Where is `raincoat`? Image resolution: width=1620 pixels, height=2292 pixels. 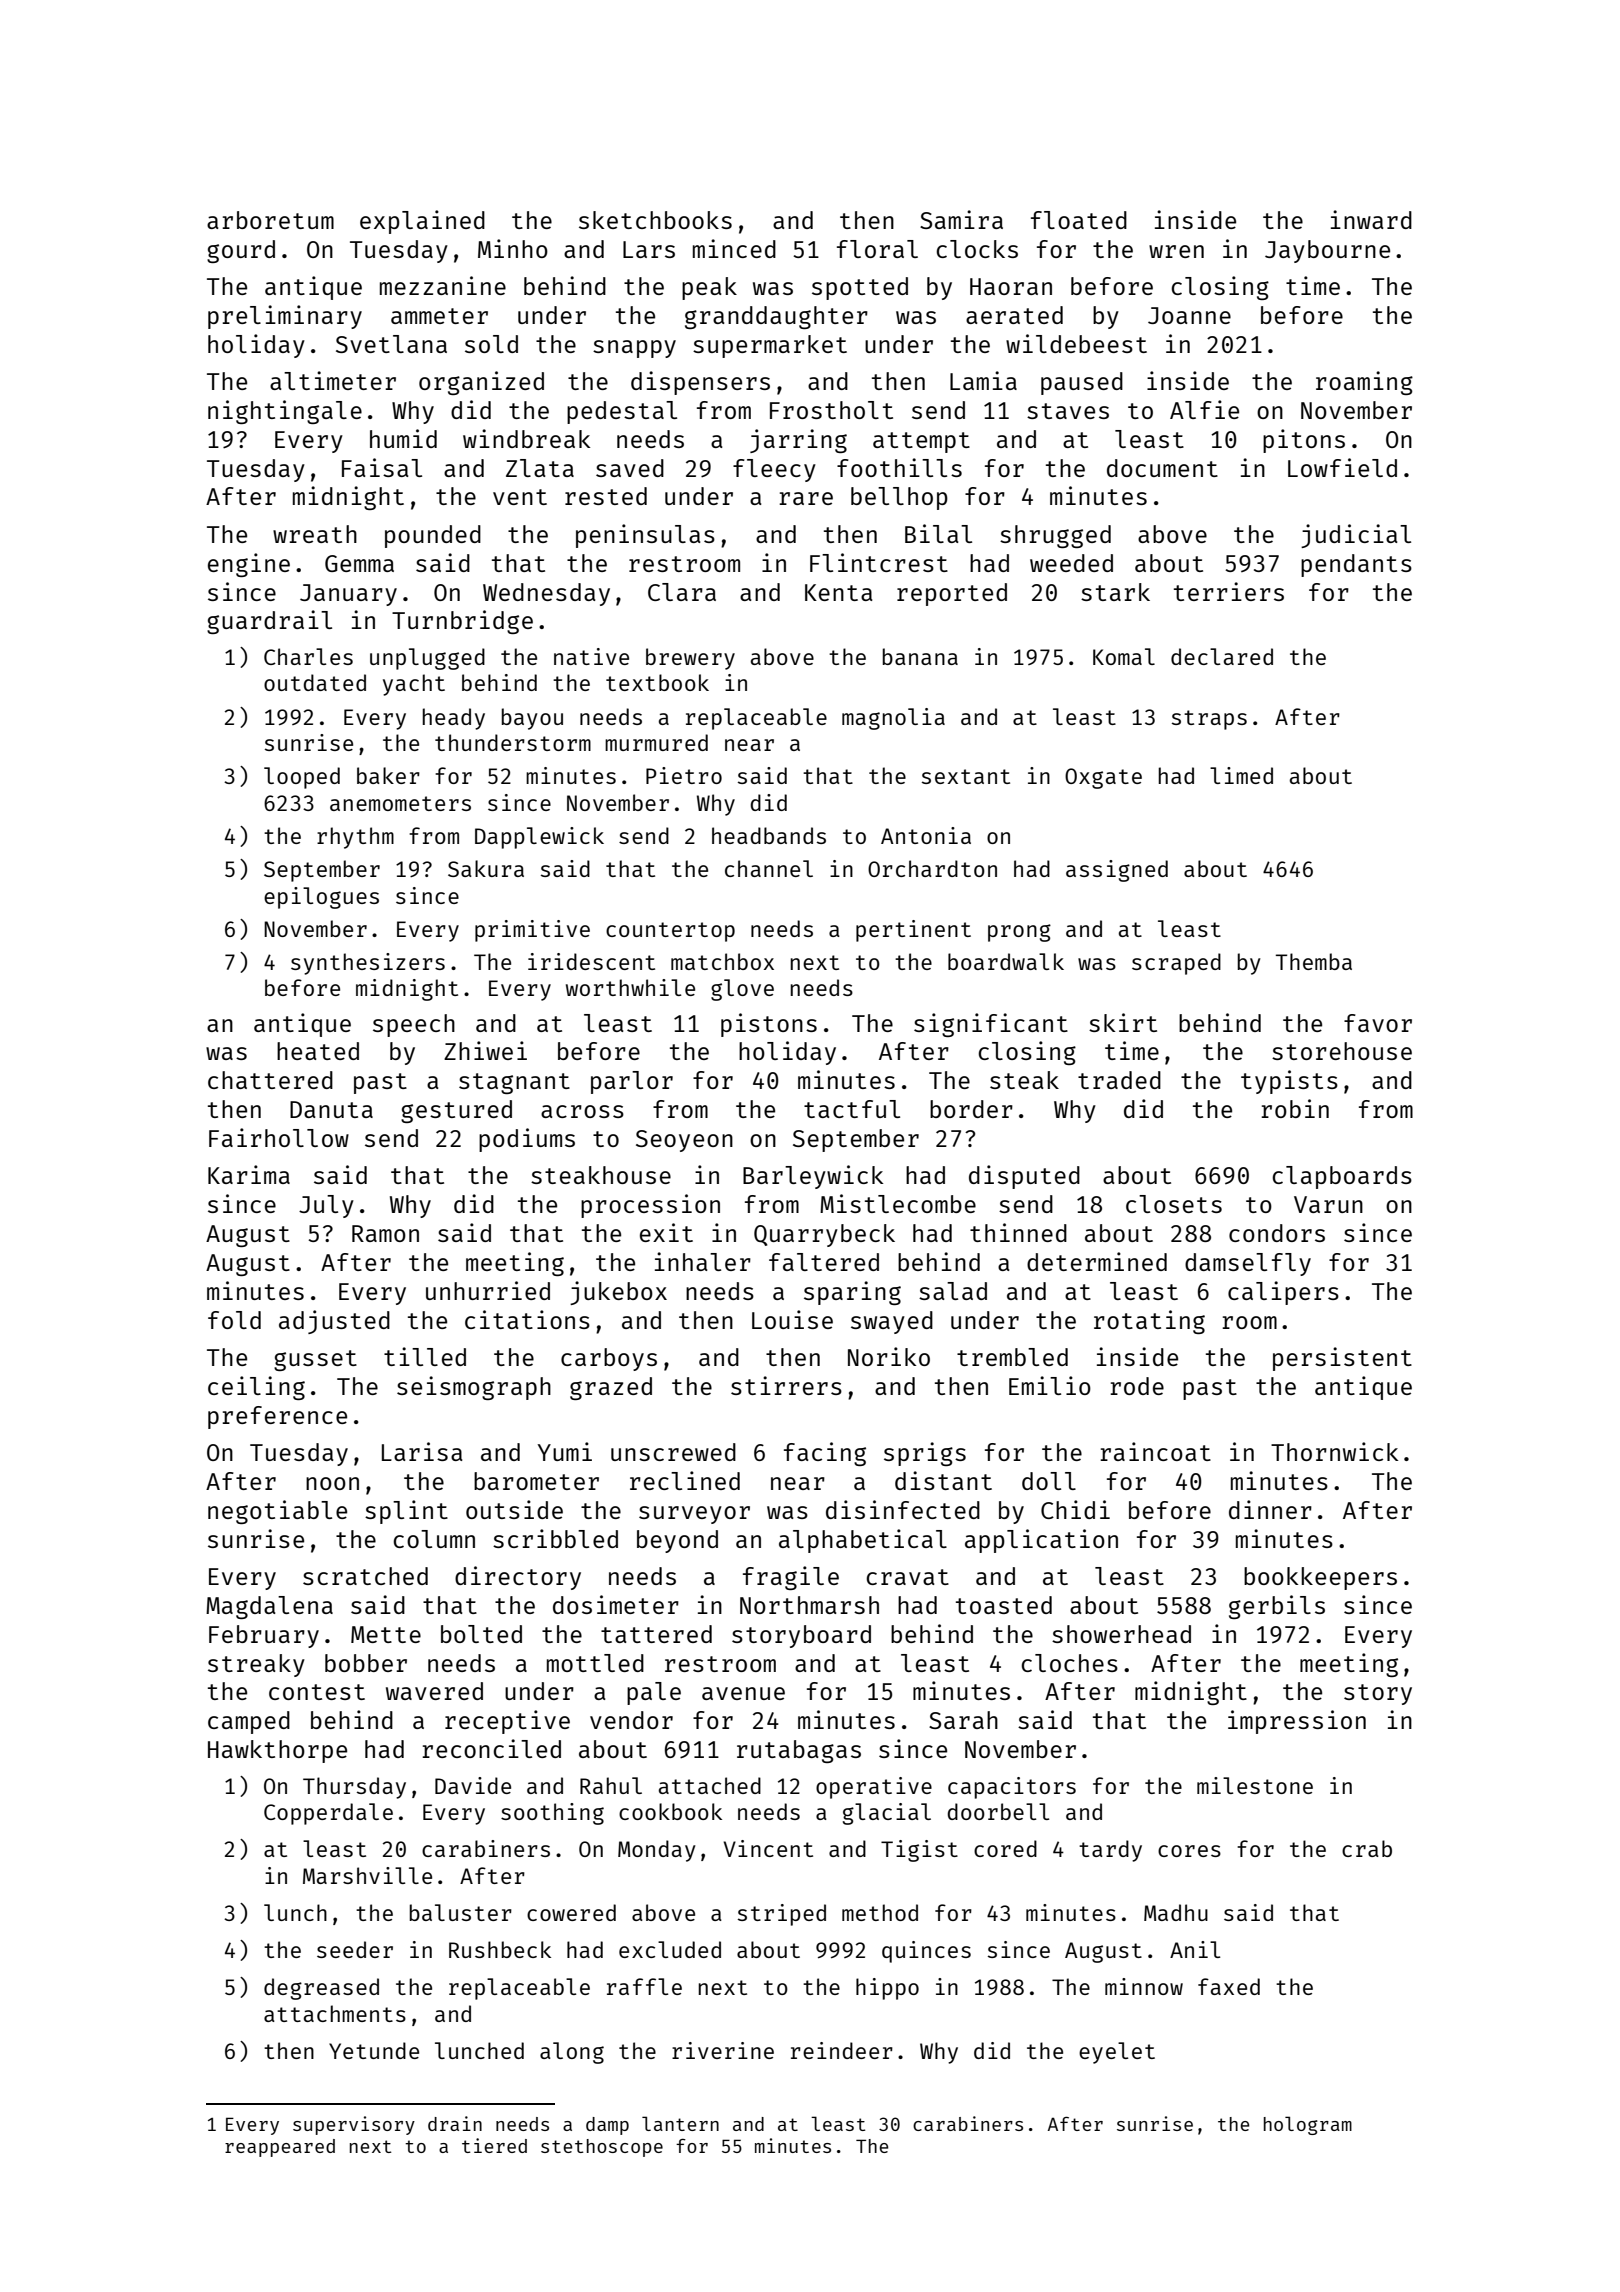 raincoat is located at coordinates (1155, 1451).
